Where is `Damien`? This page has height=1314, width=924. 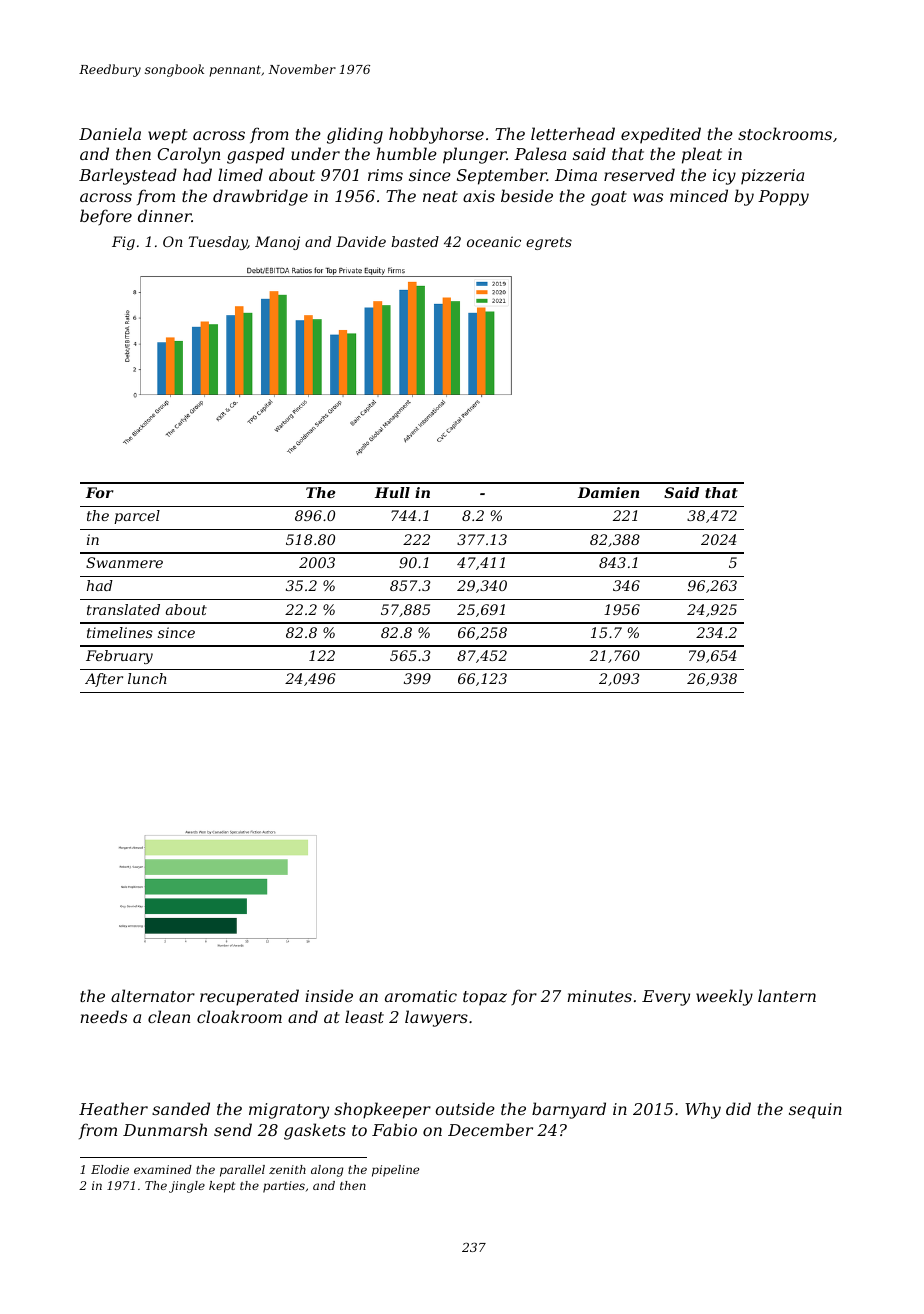
Damien is located at coordinates (608, 492).
